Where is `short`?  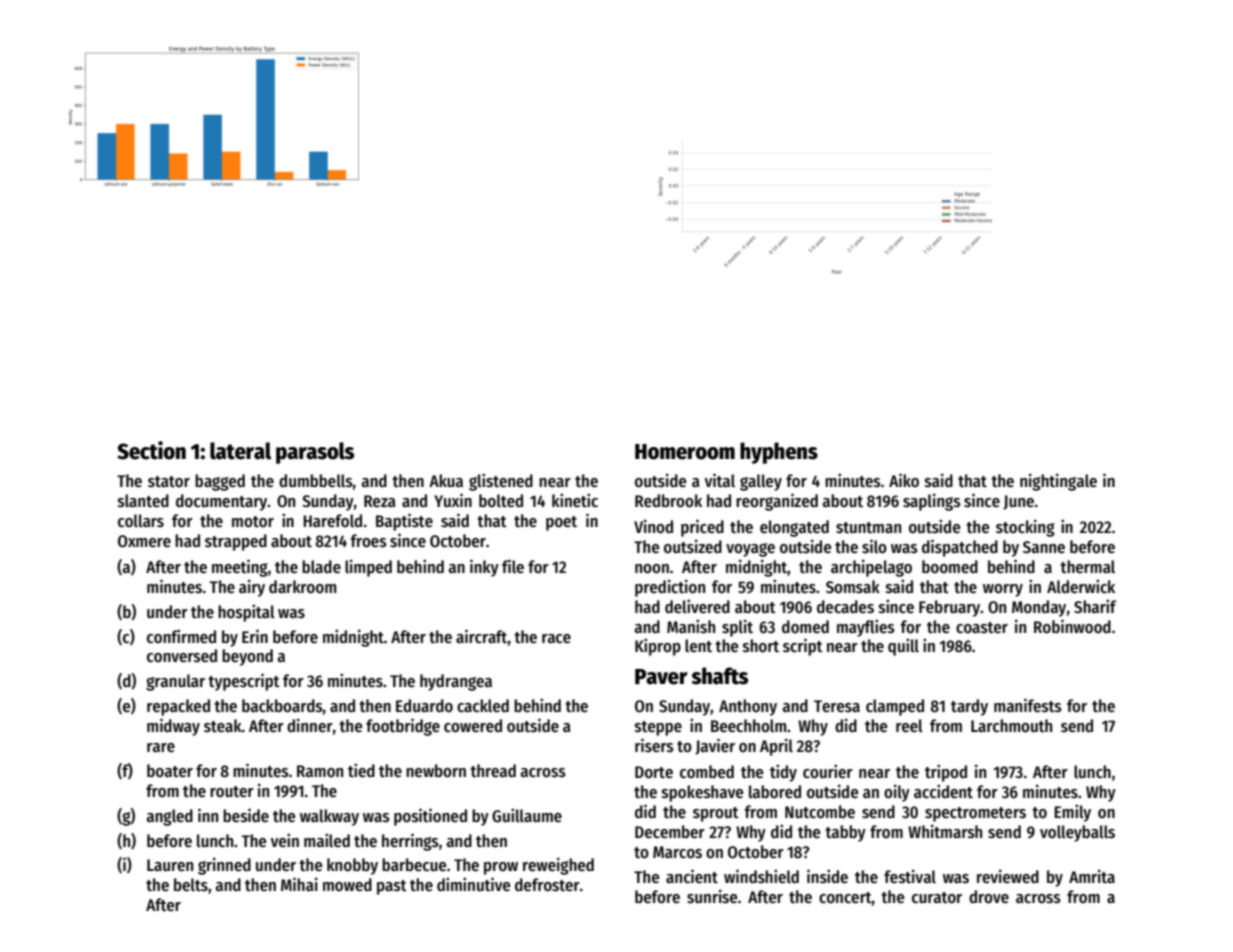 short is located at coordinates (761, 646).
